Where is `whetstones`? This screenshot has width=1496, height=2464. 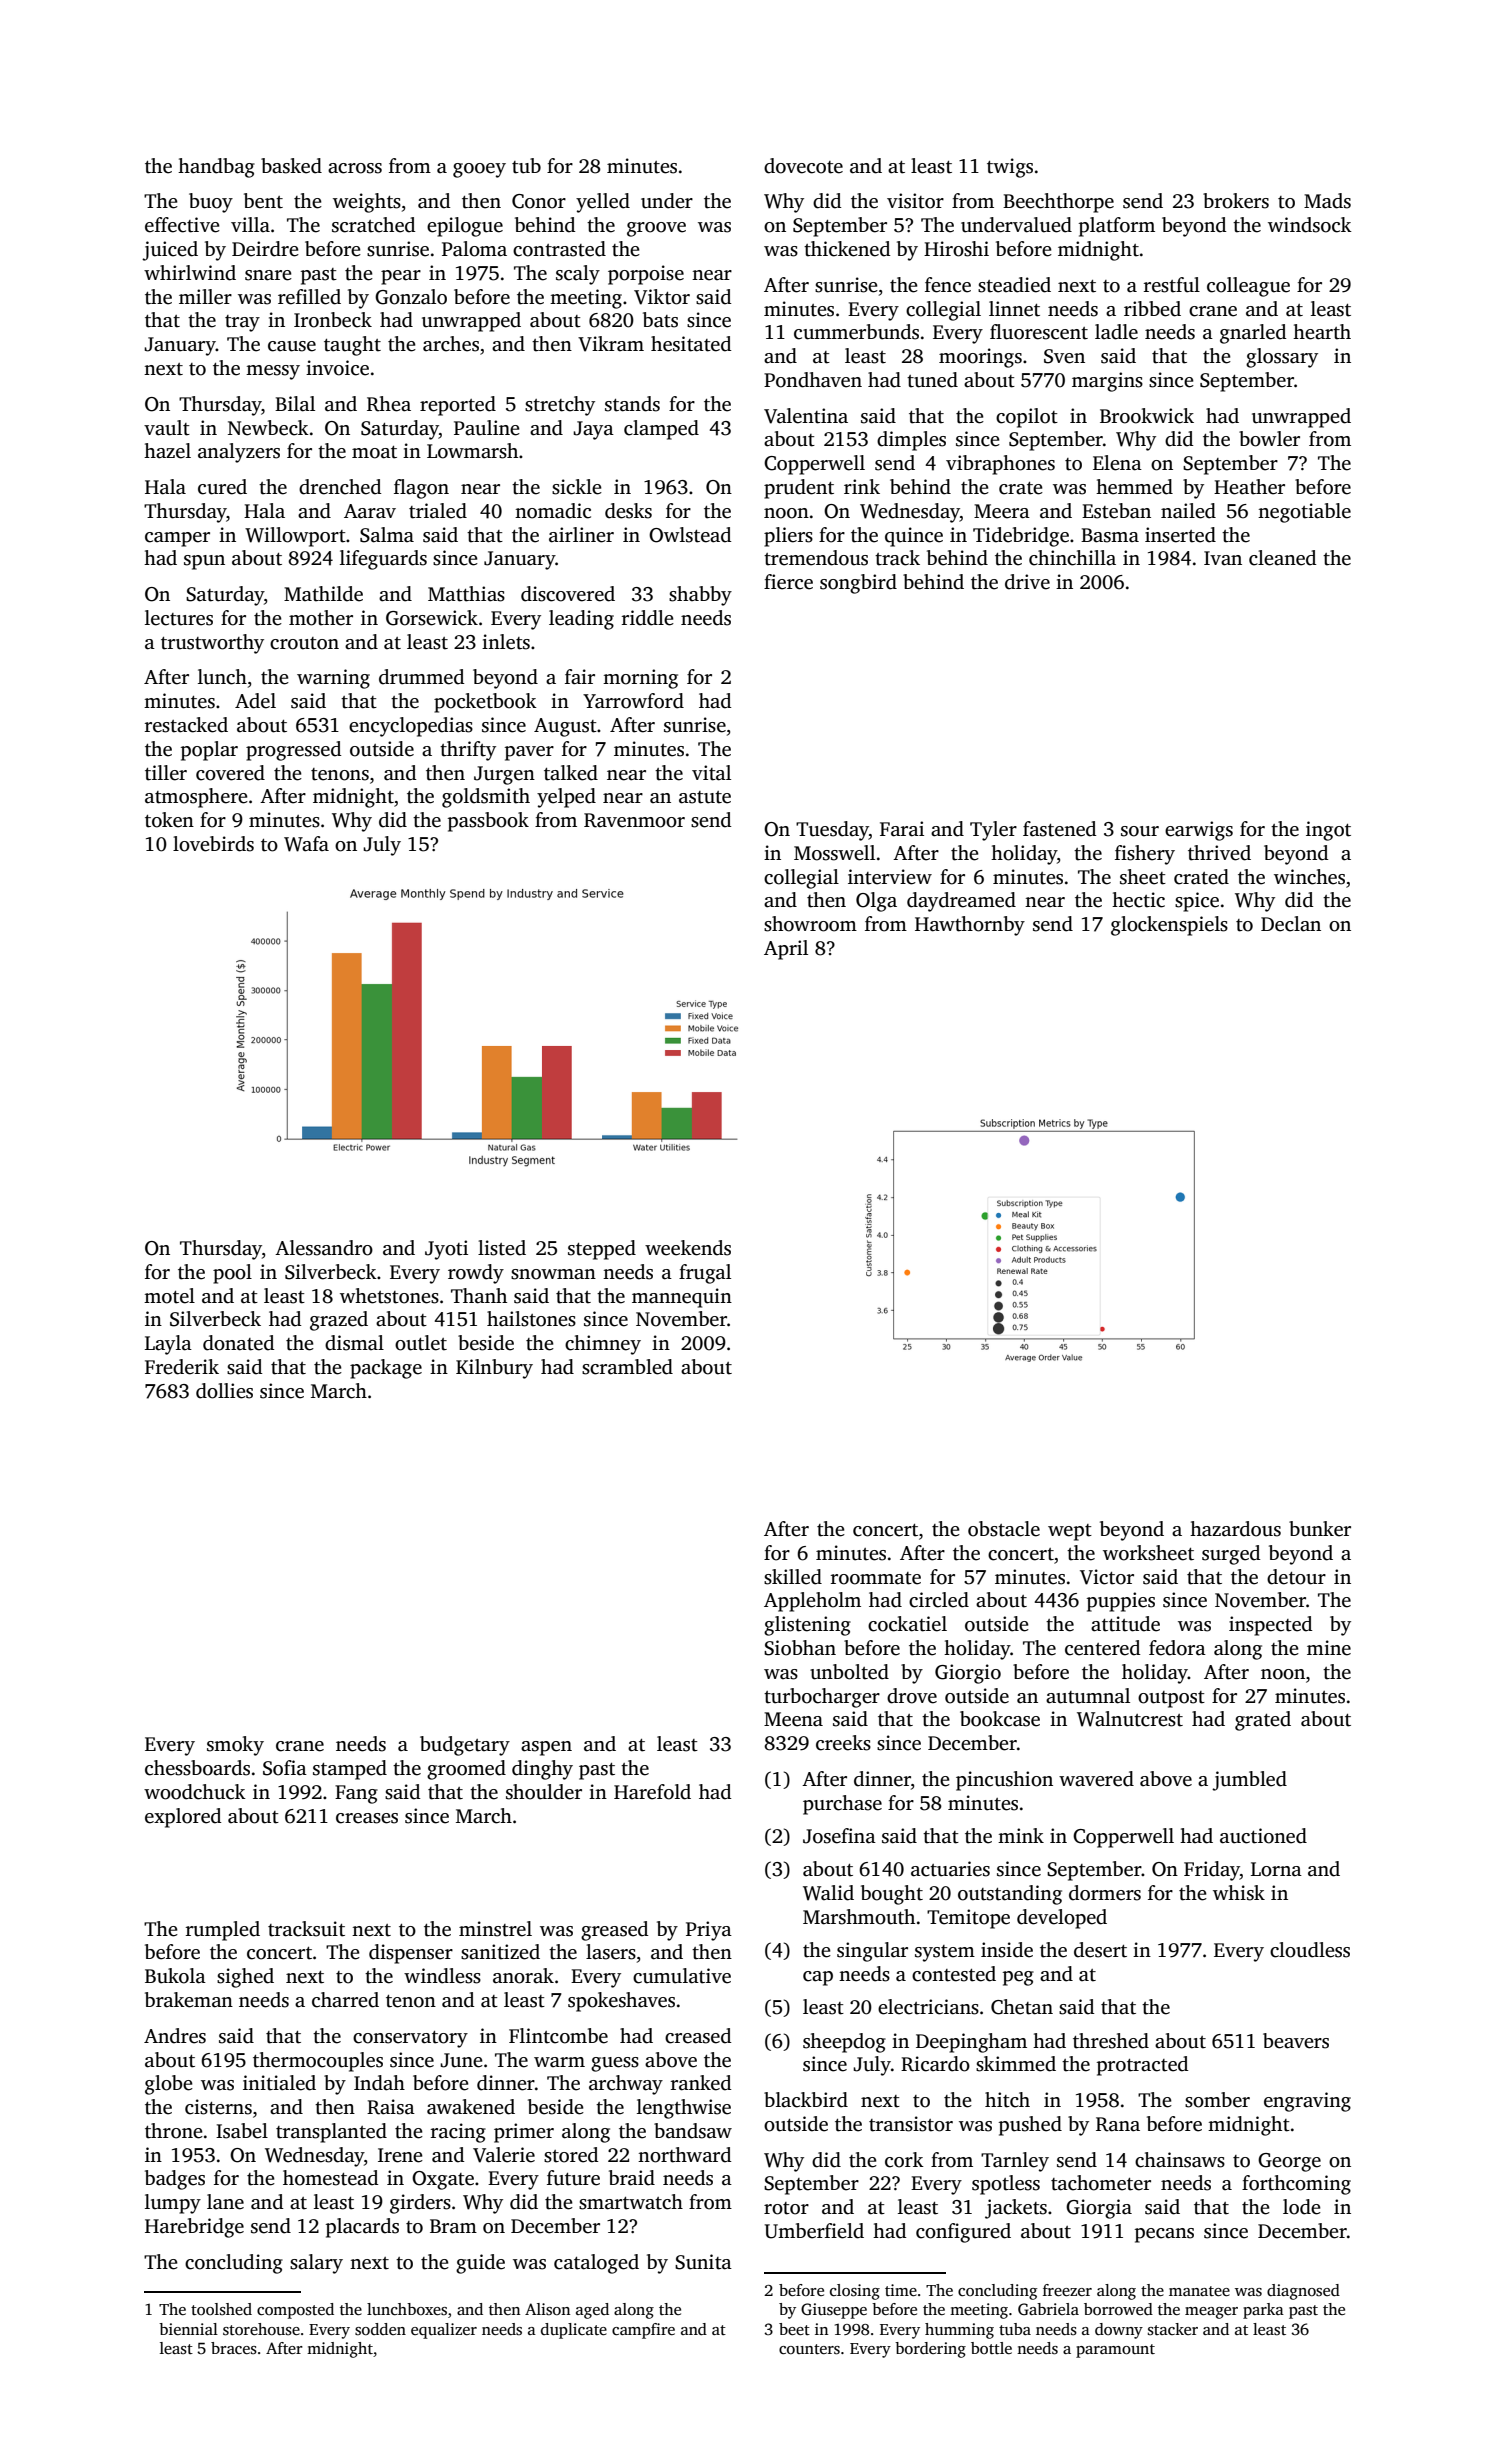 whetstones is located at coordinates (389, 1296).
